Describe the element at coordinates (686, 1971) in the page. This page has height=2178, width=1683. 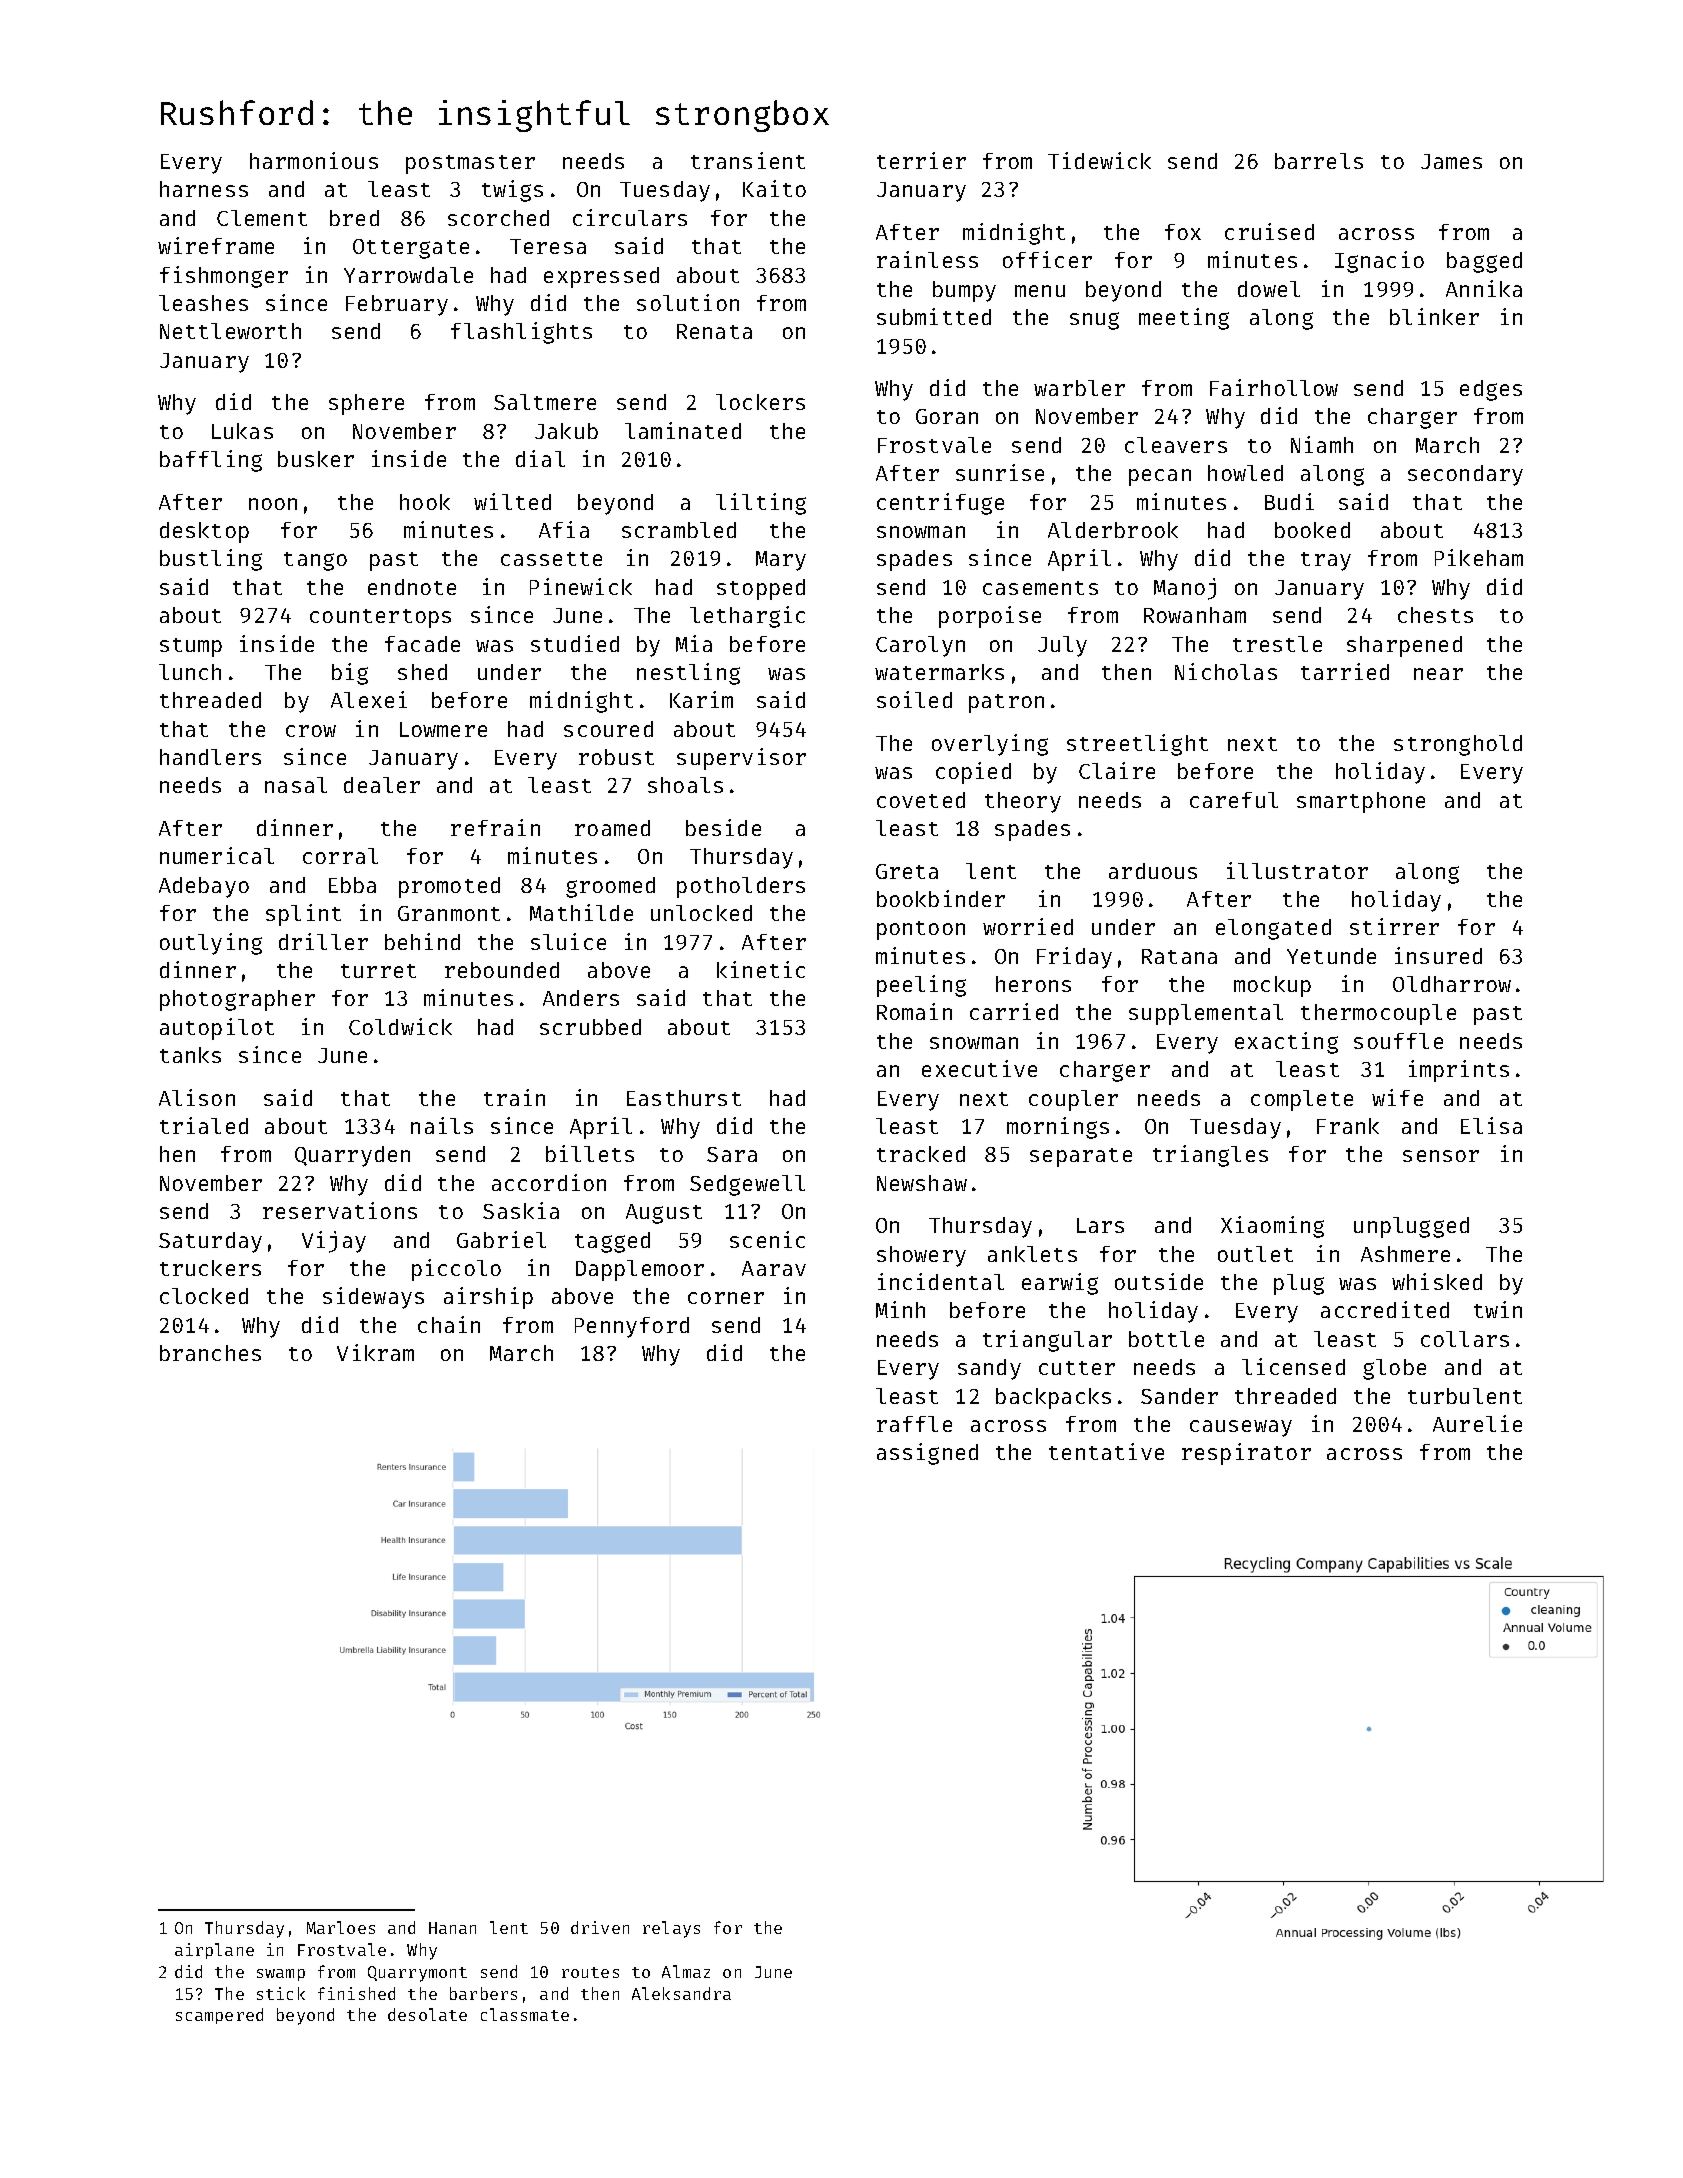
I see `Almaz` at that location.
